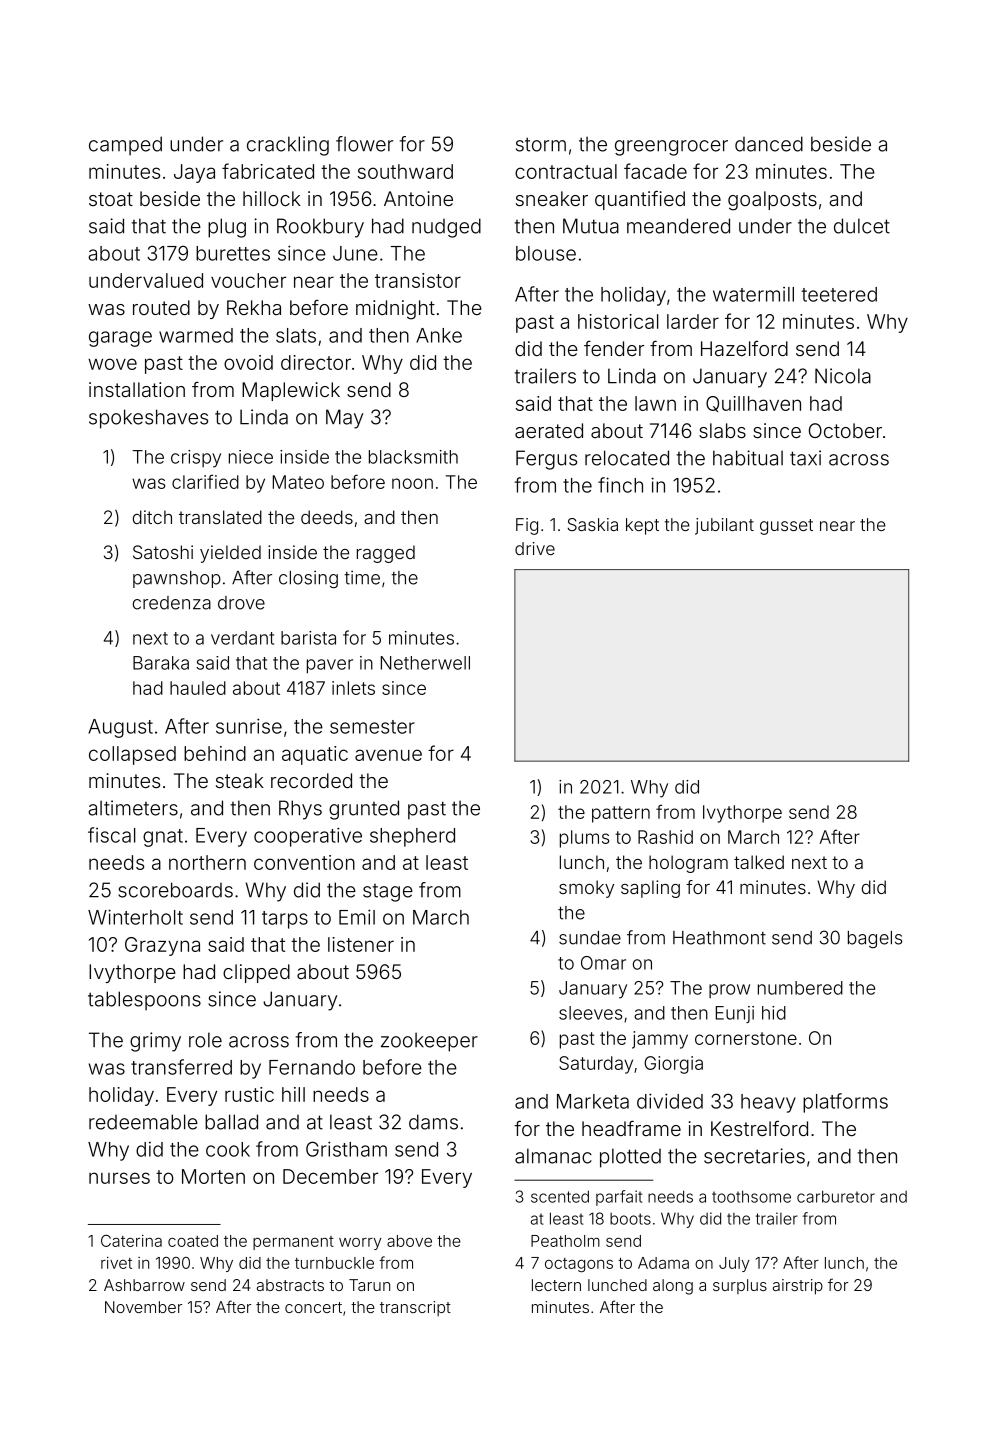  Describe the element at coordinates (843, 376) in the screenshot. I see `Nicola` at that location.
